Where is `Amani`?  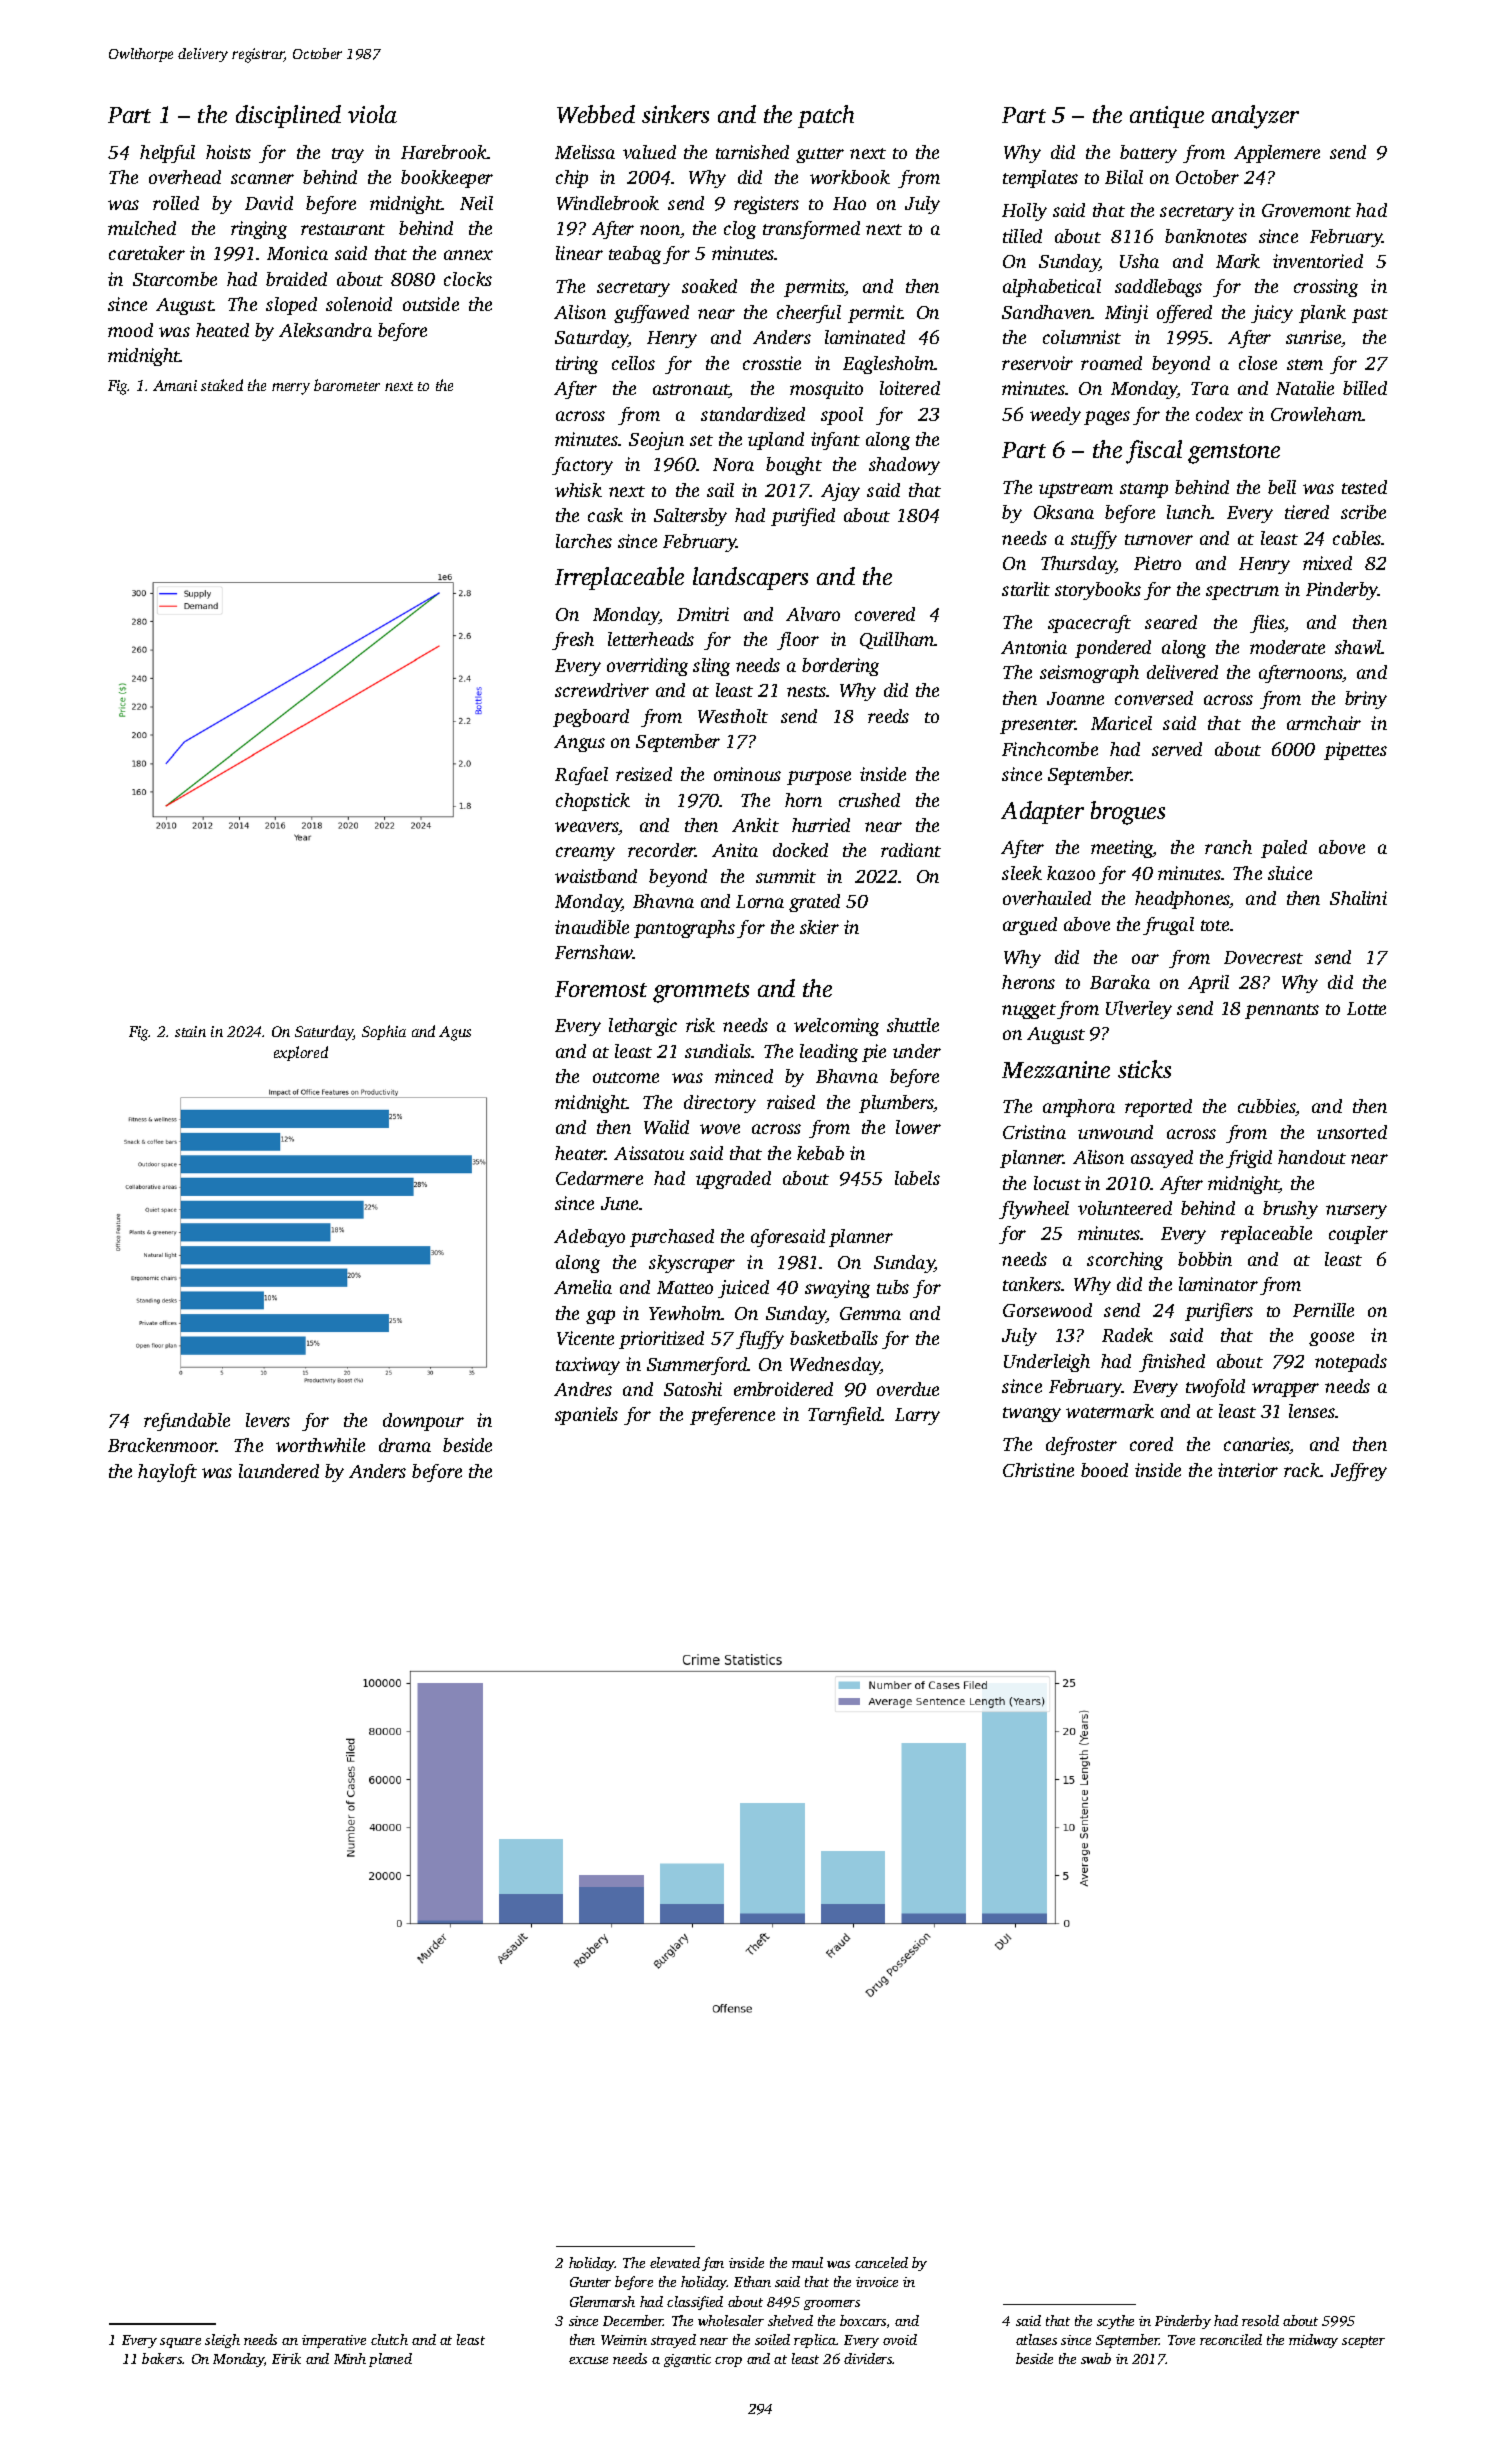
Amani is located at coordinates (175, 385).
